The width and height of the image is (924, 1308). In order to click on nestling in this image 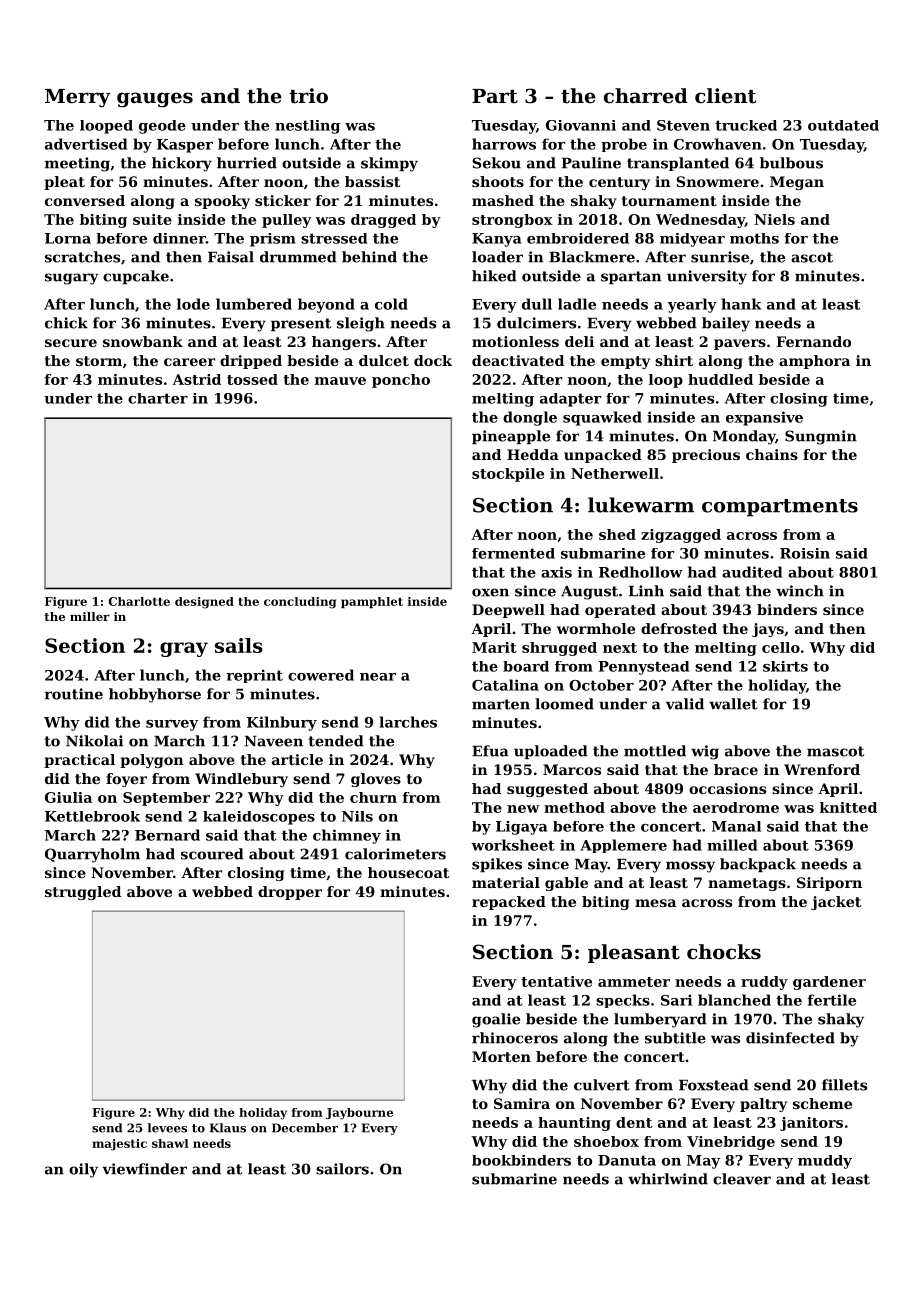, I will do `click(307, 127)`.
